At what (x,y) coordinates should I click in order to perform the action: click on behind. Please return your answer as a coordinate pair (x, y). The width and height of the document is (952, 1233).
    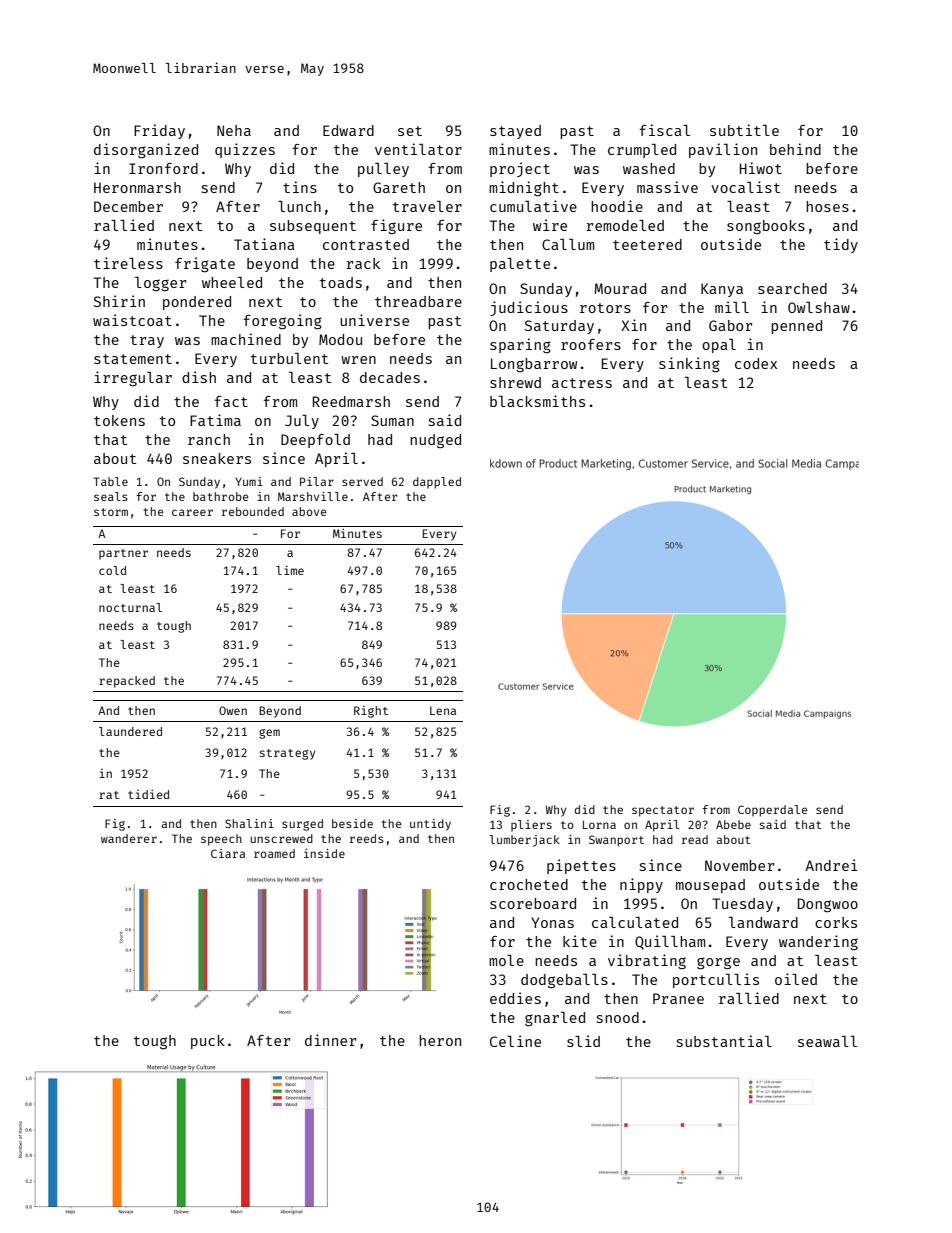
    Looking at the image, I should click on (795, 149).
